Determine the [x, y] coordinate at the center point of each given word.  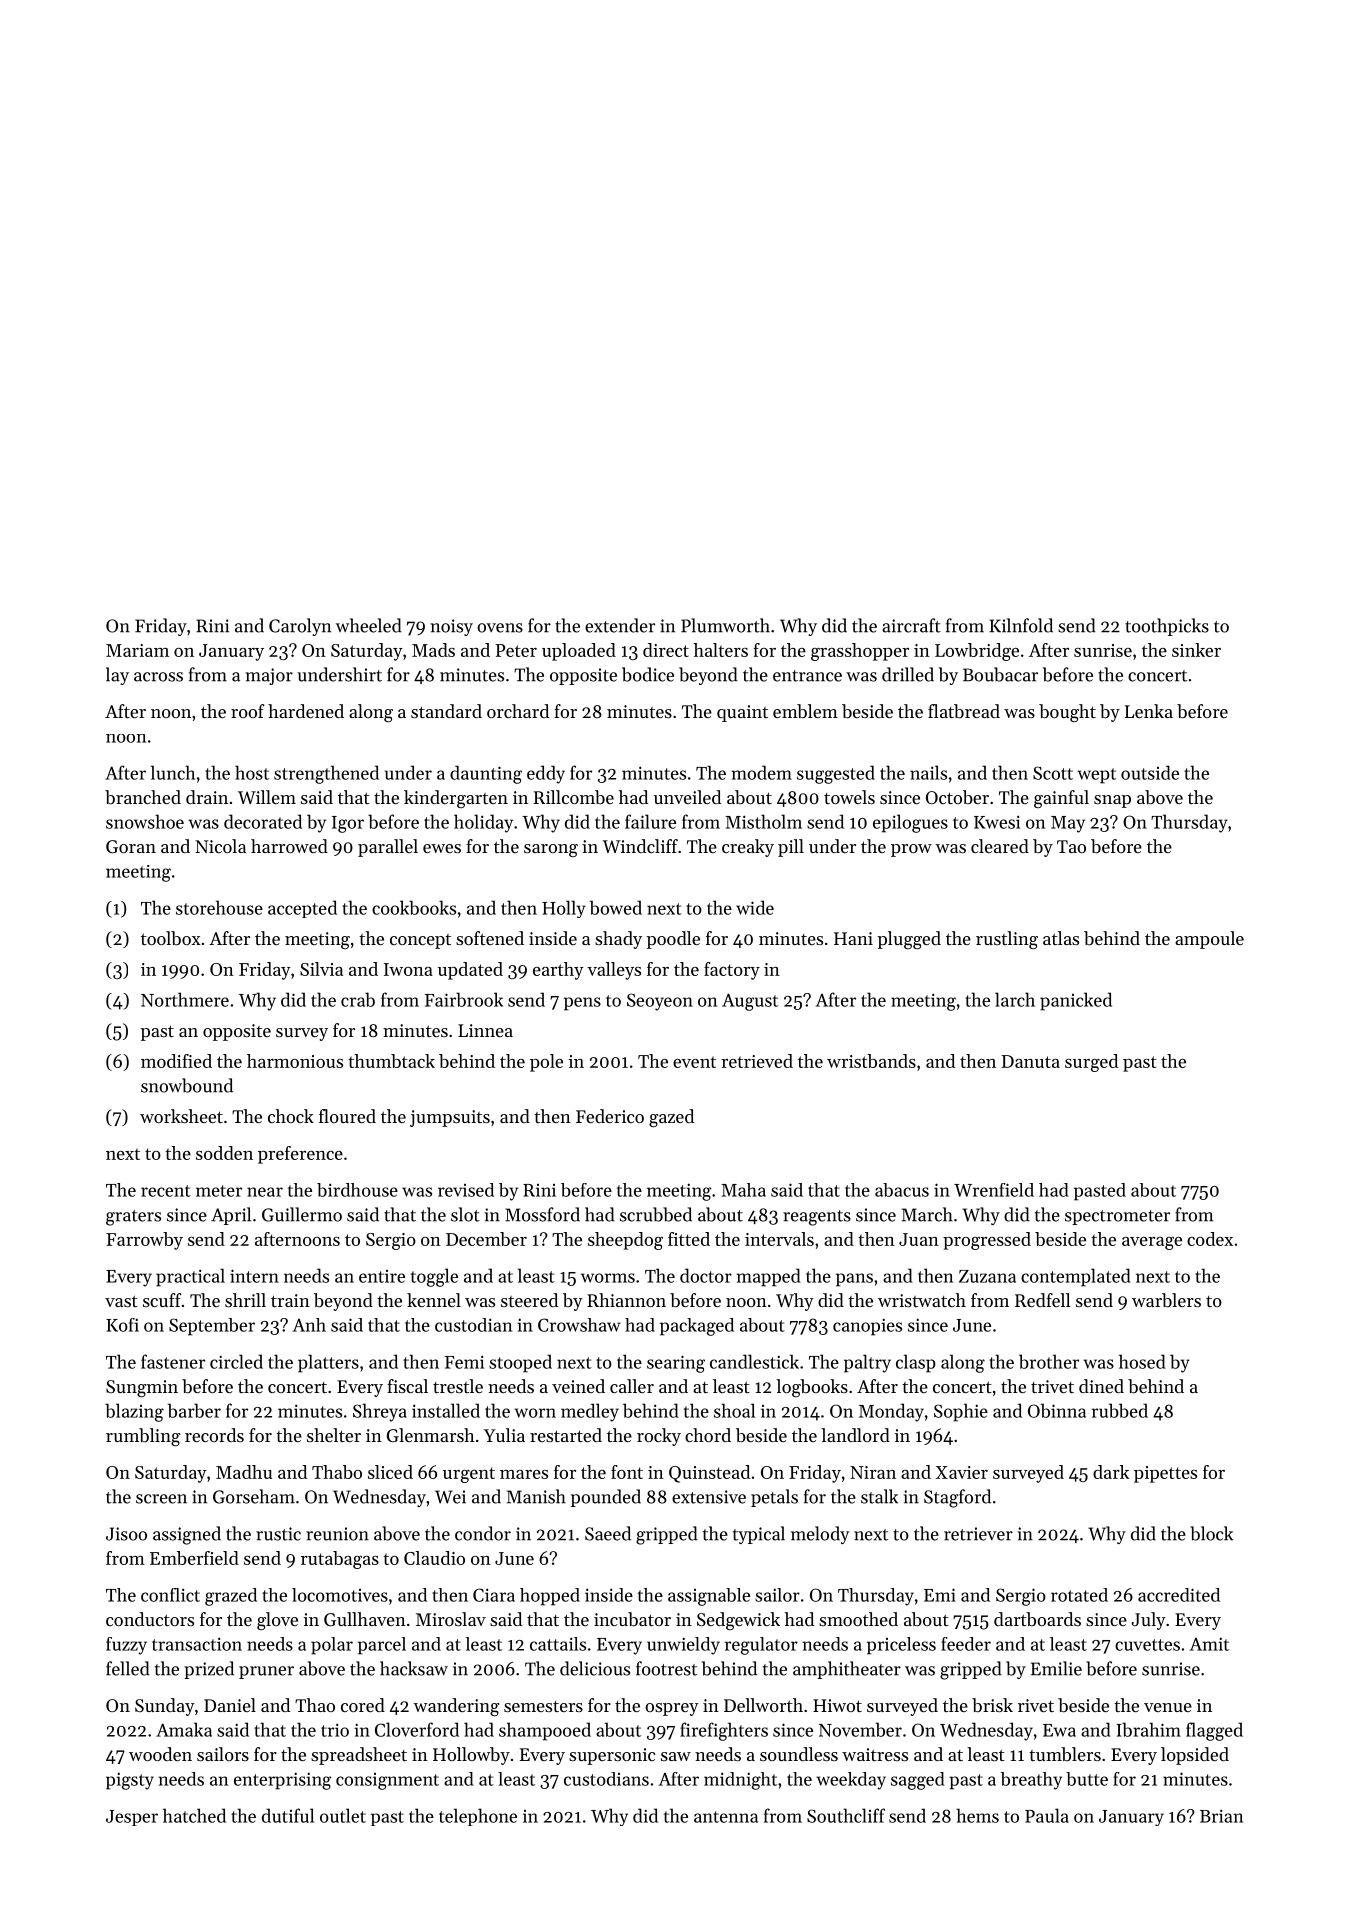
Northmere [185, 999]
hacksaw [414, 1668]
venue [1168, 1707]
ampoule [1209, 940]
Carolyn [300, 627]
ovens [500, 628]
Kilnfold [1021, 625]
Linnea [485, 1030]
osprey [672, 1709]
